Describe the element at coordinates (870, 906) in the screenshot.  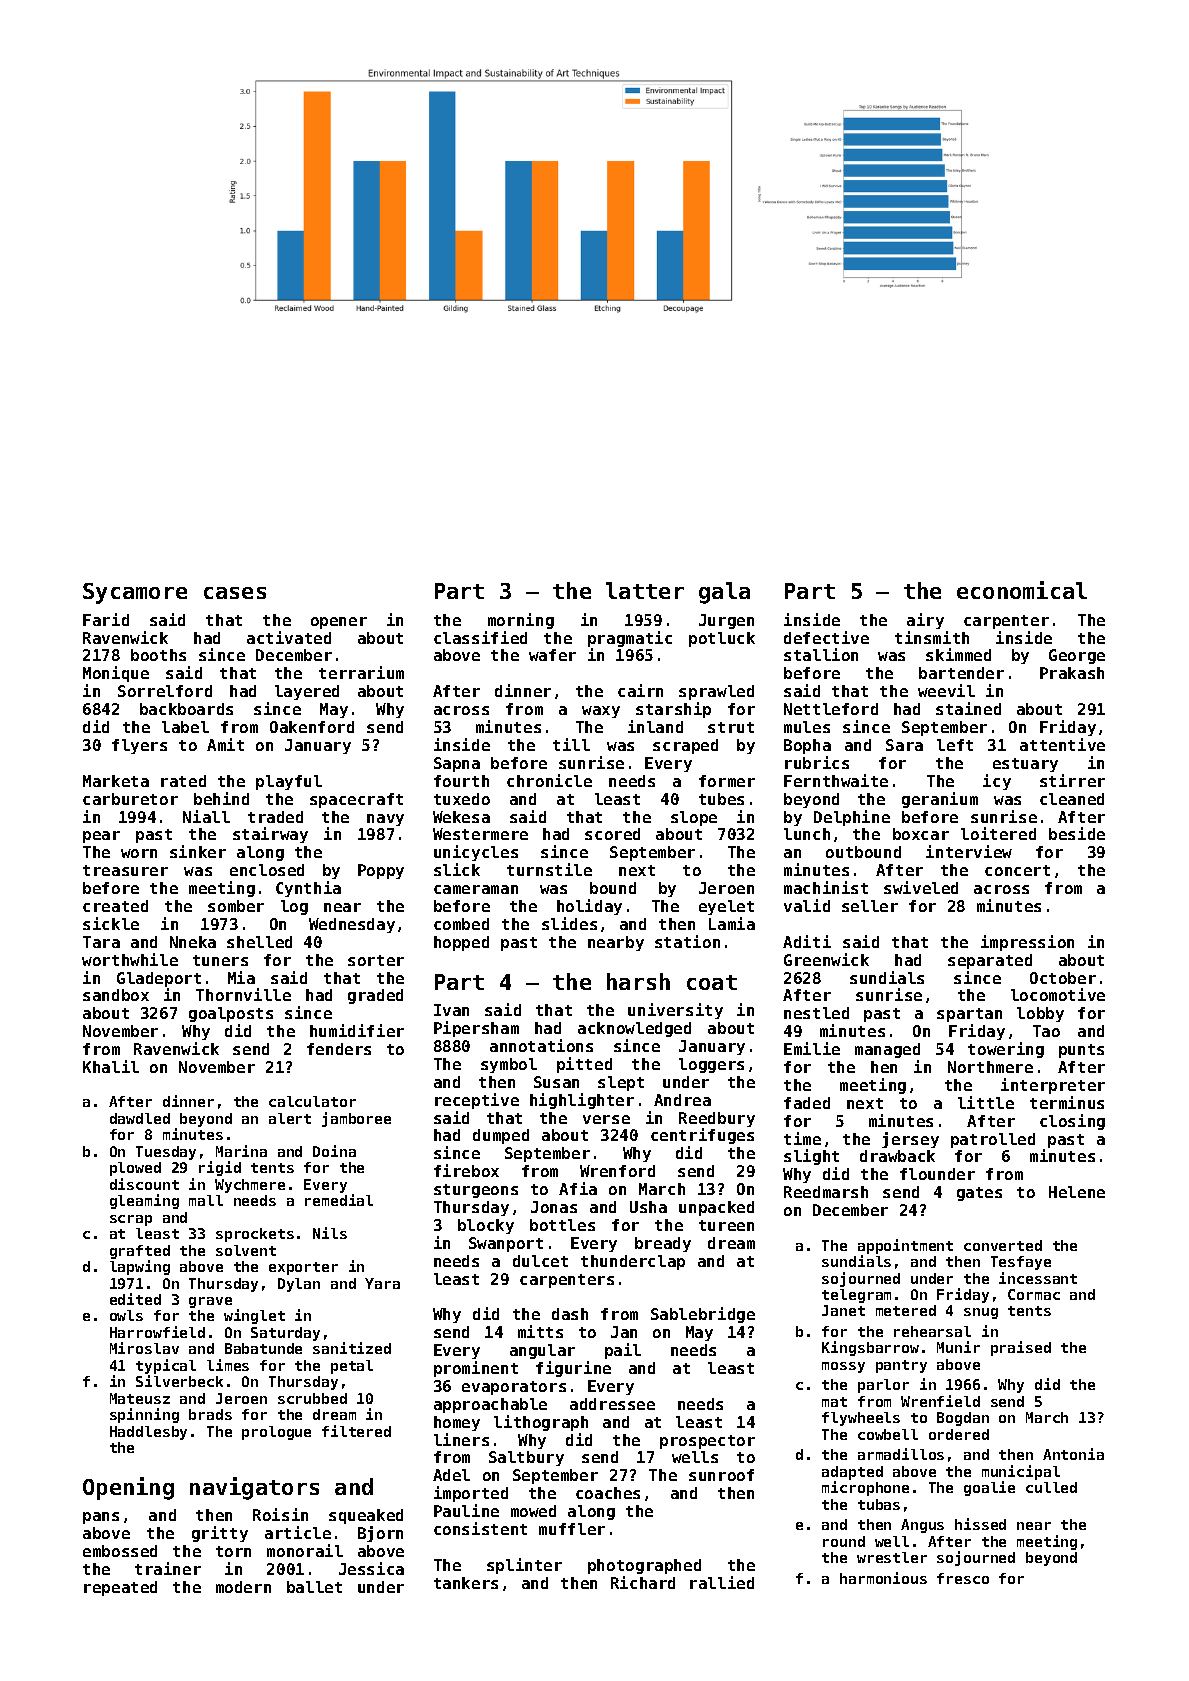
I see `seller` at that location.
